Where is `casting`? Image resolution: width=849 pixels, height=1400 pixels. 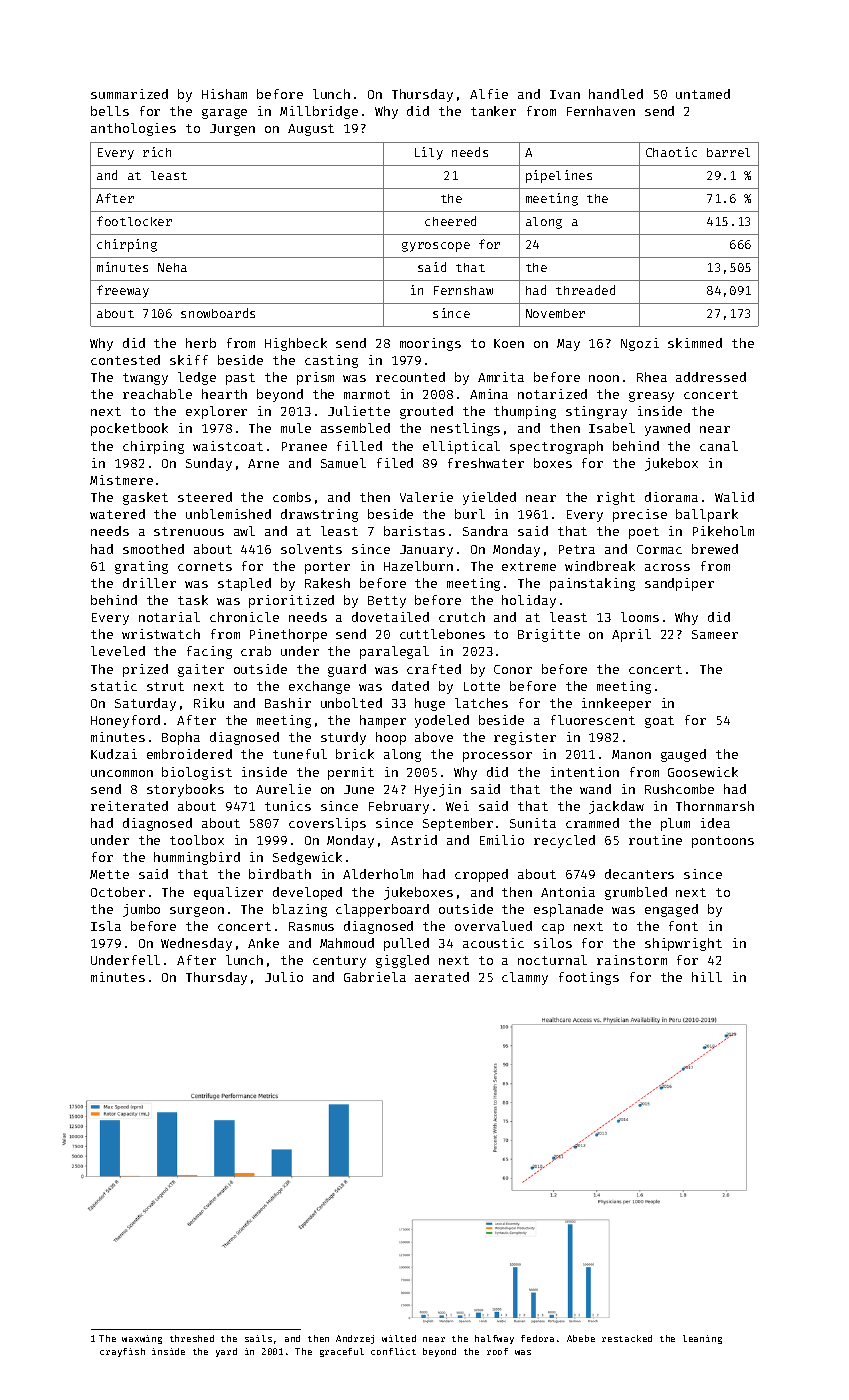
casting is located at coordinates (331, 361).
